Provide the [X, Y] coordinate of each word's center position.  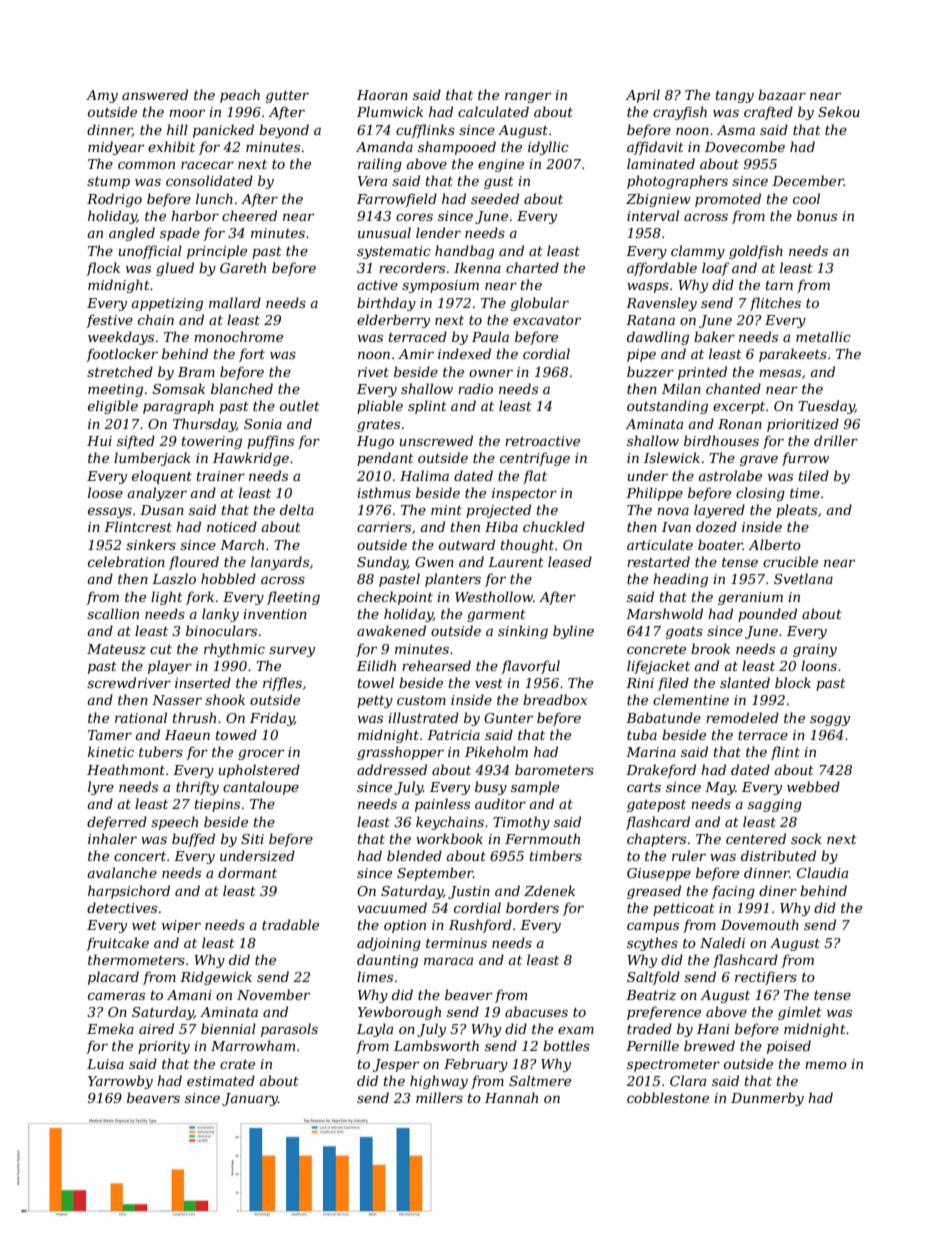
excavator [547, 320]
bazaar [782, 95]
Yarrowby [120, 1082]
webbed [813, 786]
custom [421, 700]
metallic [823, 336]
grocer [261, 754]
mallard [235, 302]
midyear [116, 148]
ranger [528, 97]
